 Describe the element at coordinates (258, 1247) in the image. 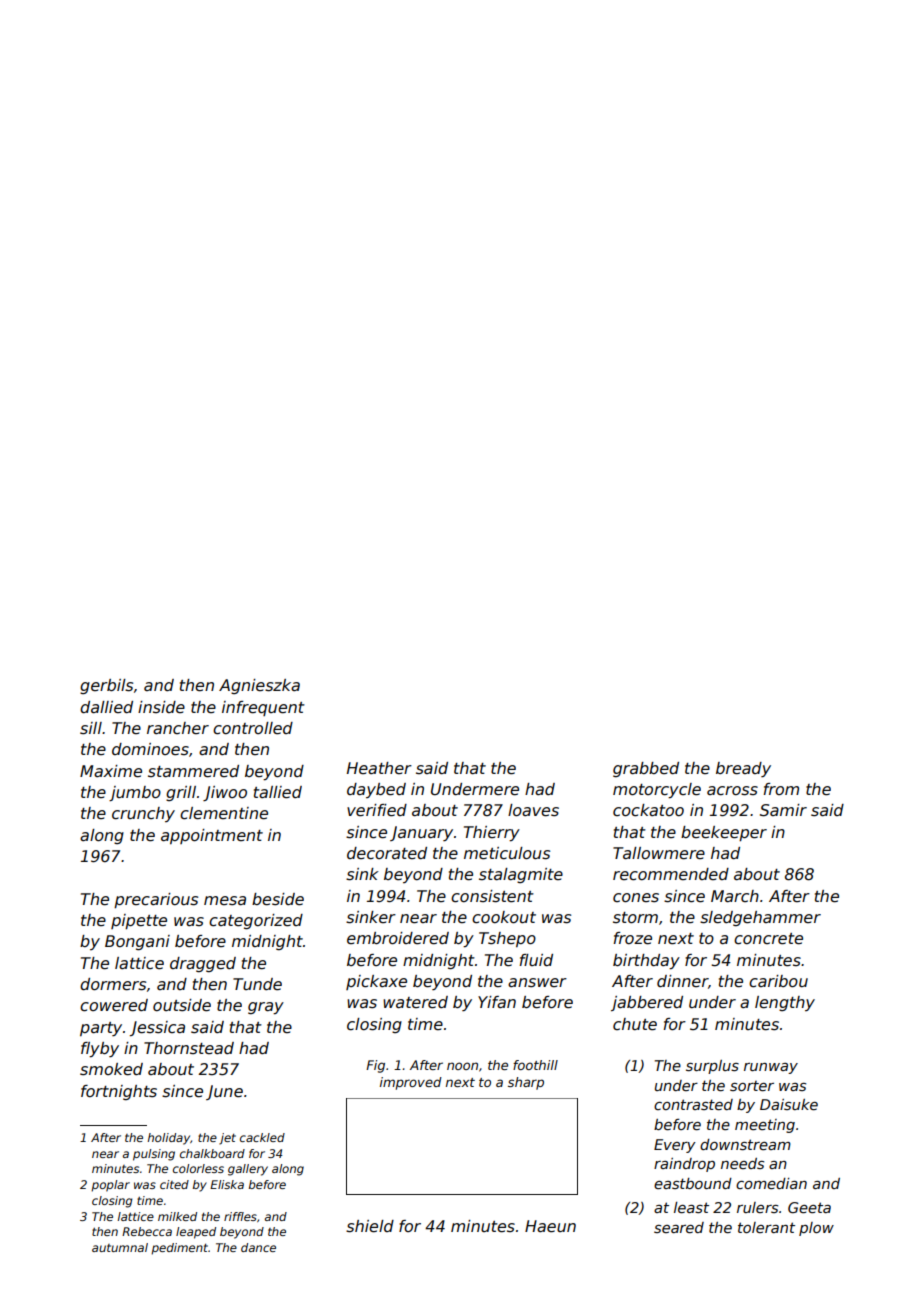

I see `dance` at that location.
